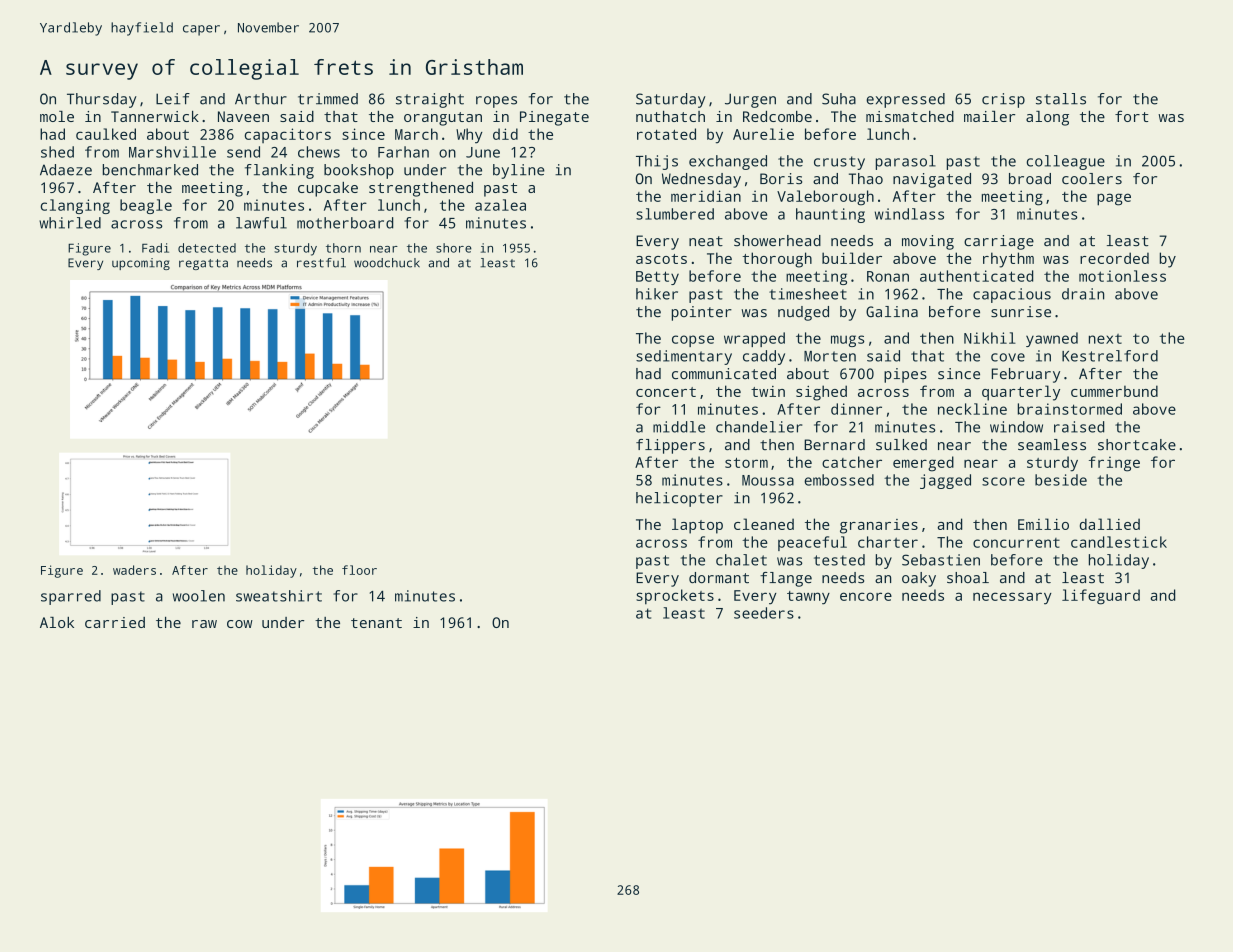  Describe the element at coordinates (134, 570) in the screenshot. I see `waders` at that location.
